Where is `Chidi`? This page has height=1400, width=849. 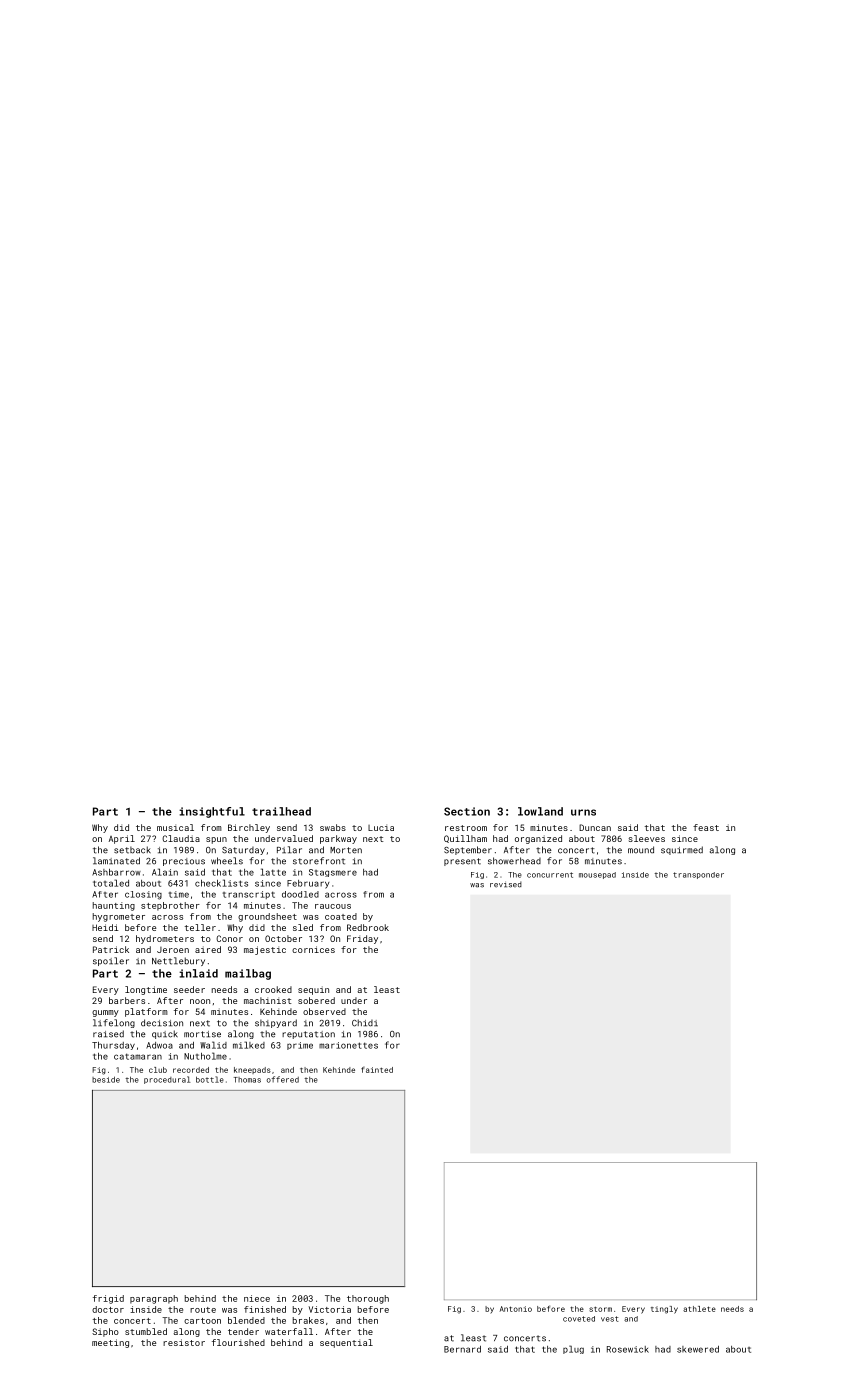
Chidi is located at coordinates (365, 1023).
